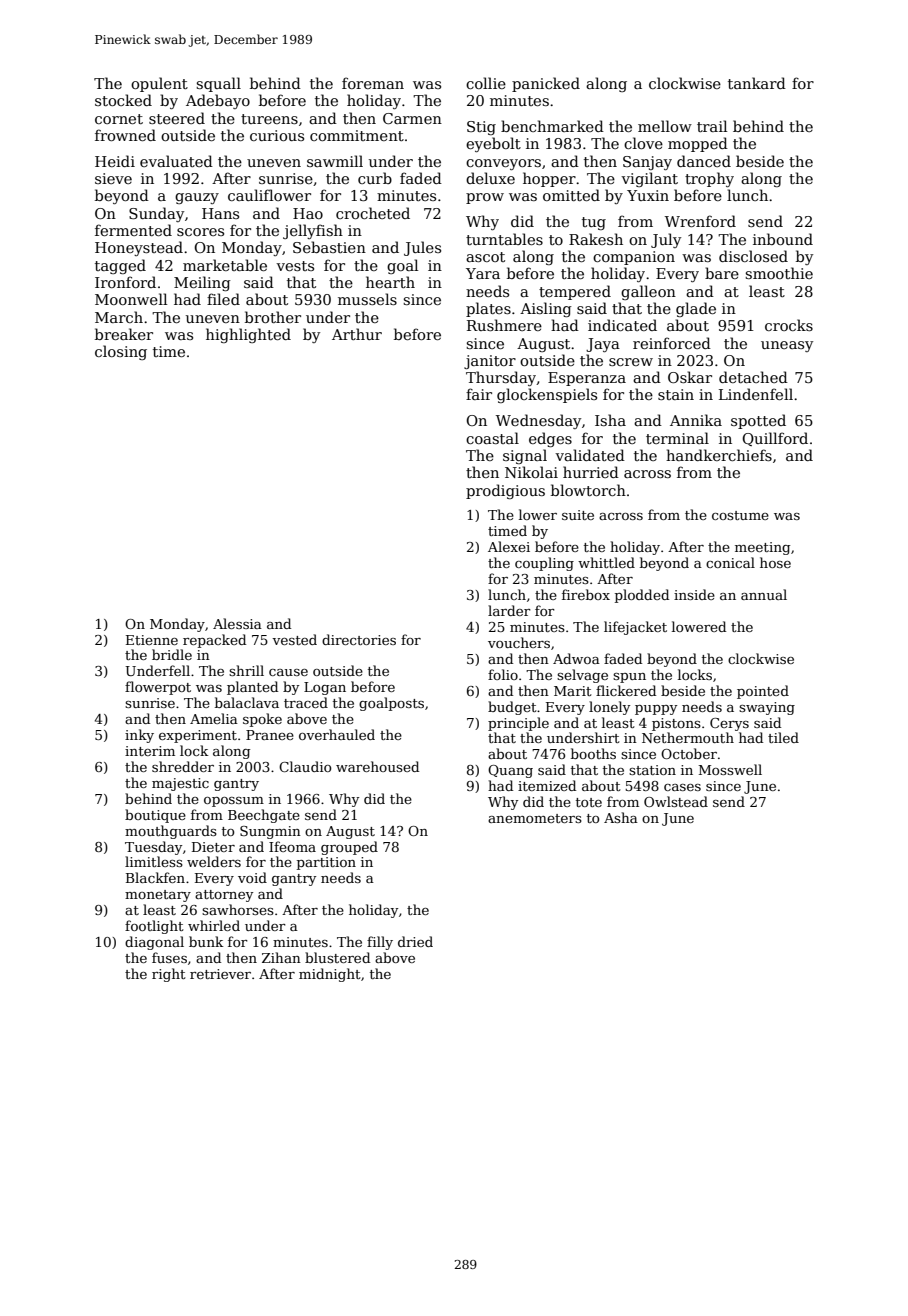 The height and width of the page is (1316, 908). What do you see at coordinates (281, 957) in the page?
I see `Zihan` at bounding box center [281, 957].
